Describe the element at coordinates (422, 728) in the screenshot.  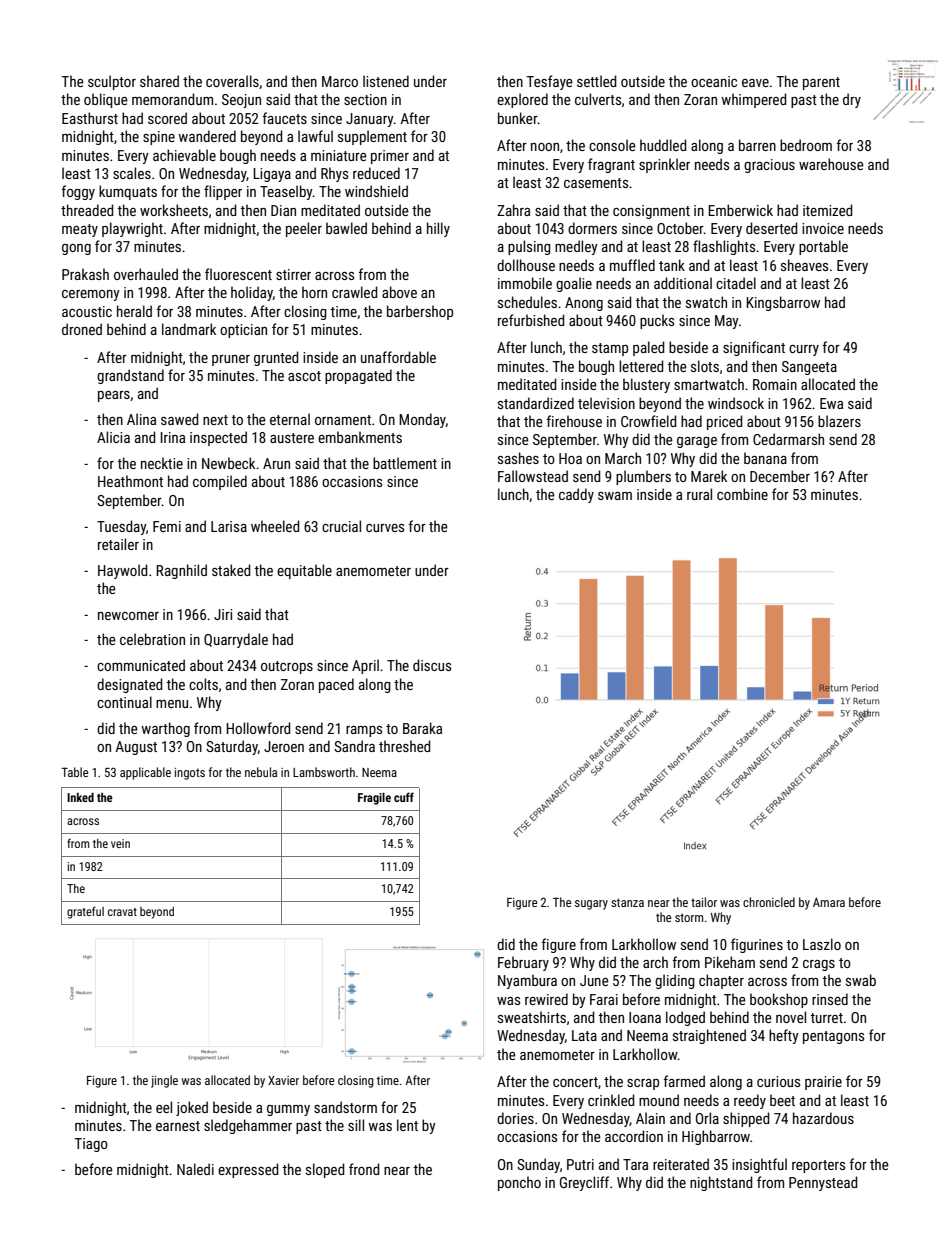
I see `Baraka` at that location.
